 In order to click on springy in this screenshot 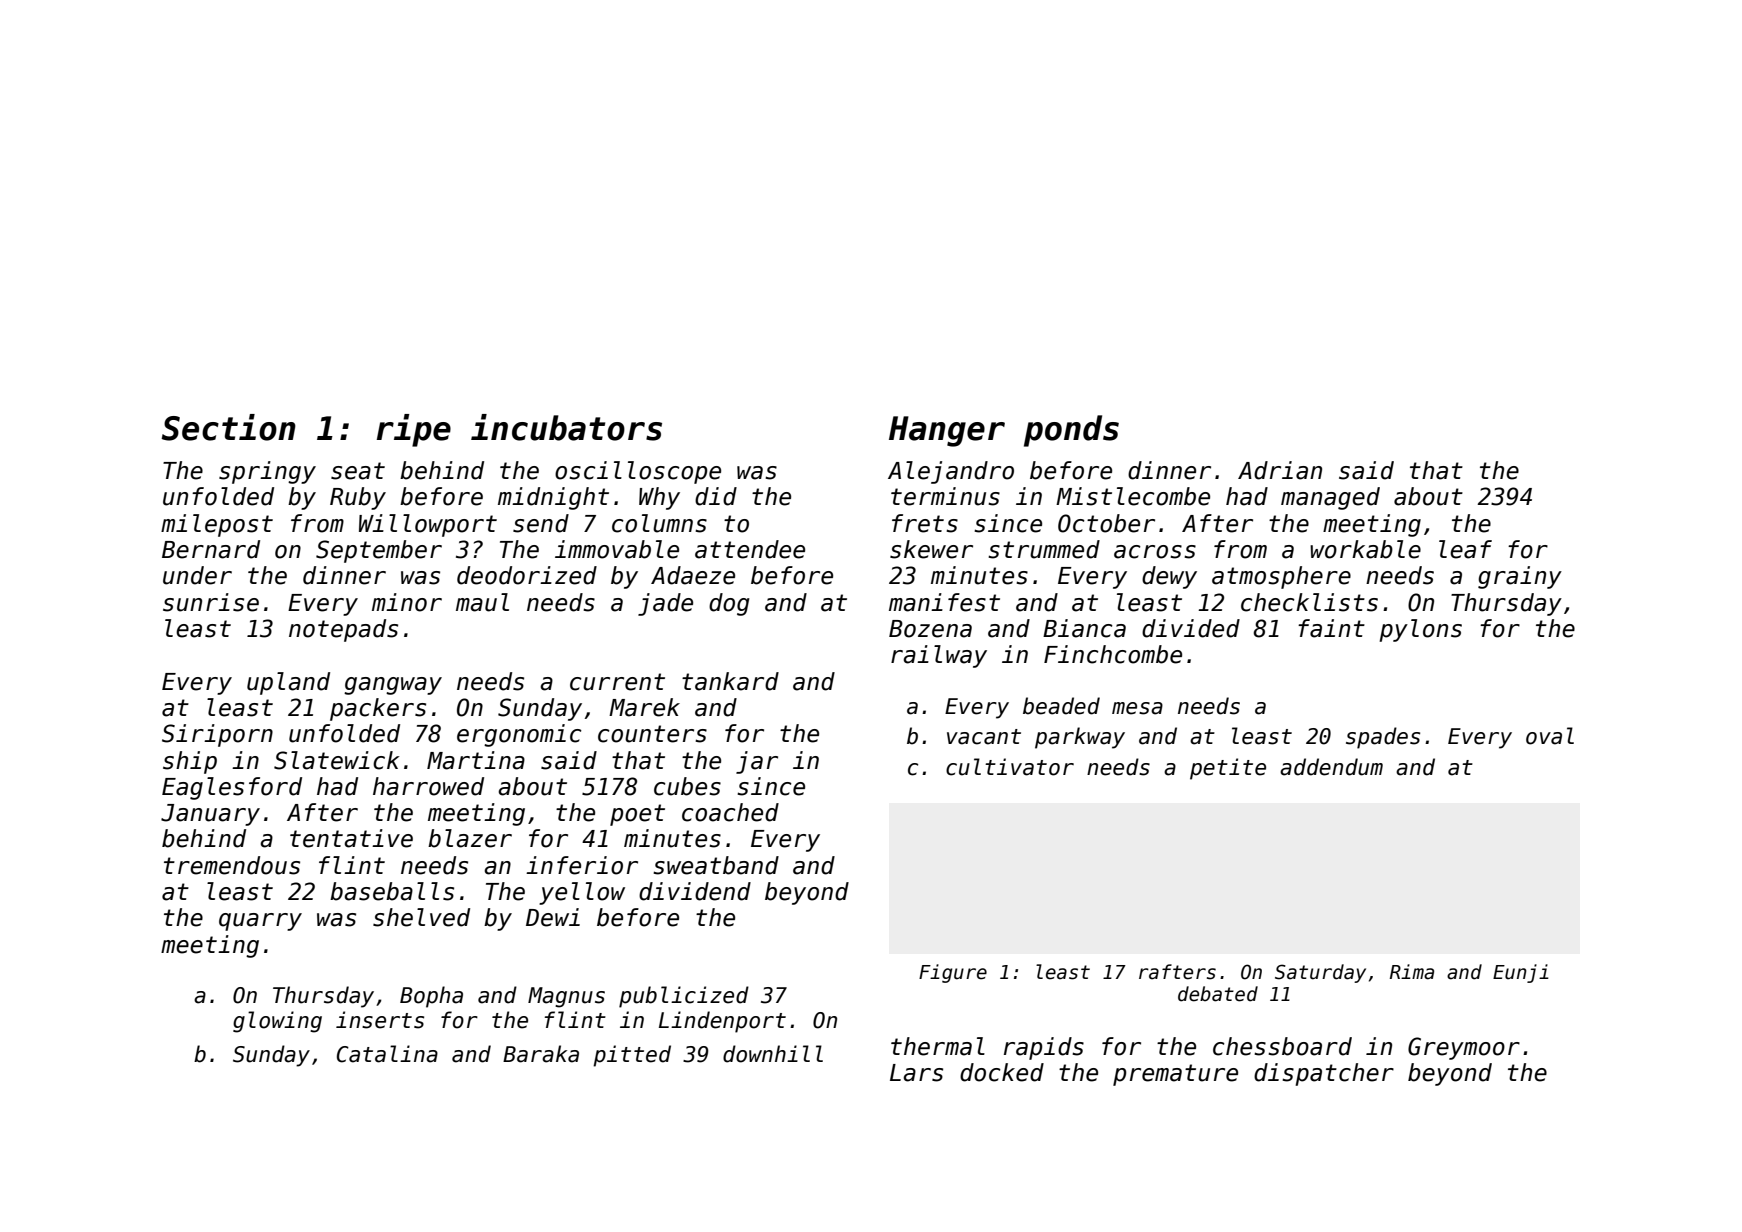, I will do `click(267, 472)`.
